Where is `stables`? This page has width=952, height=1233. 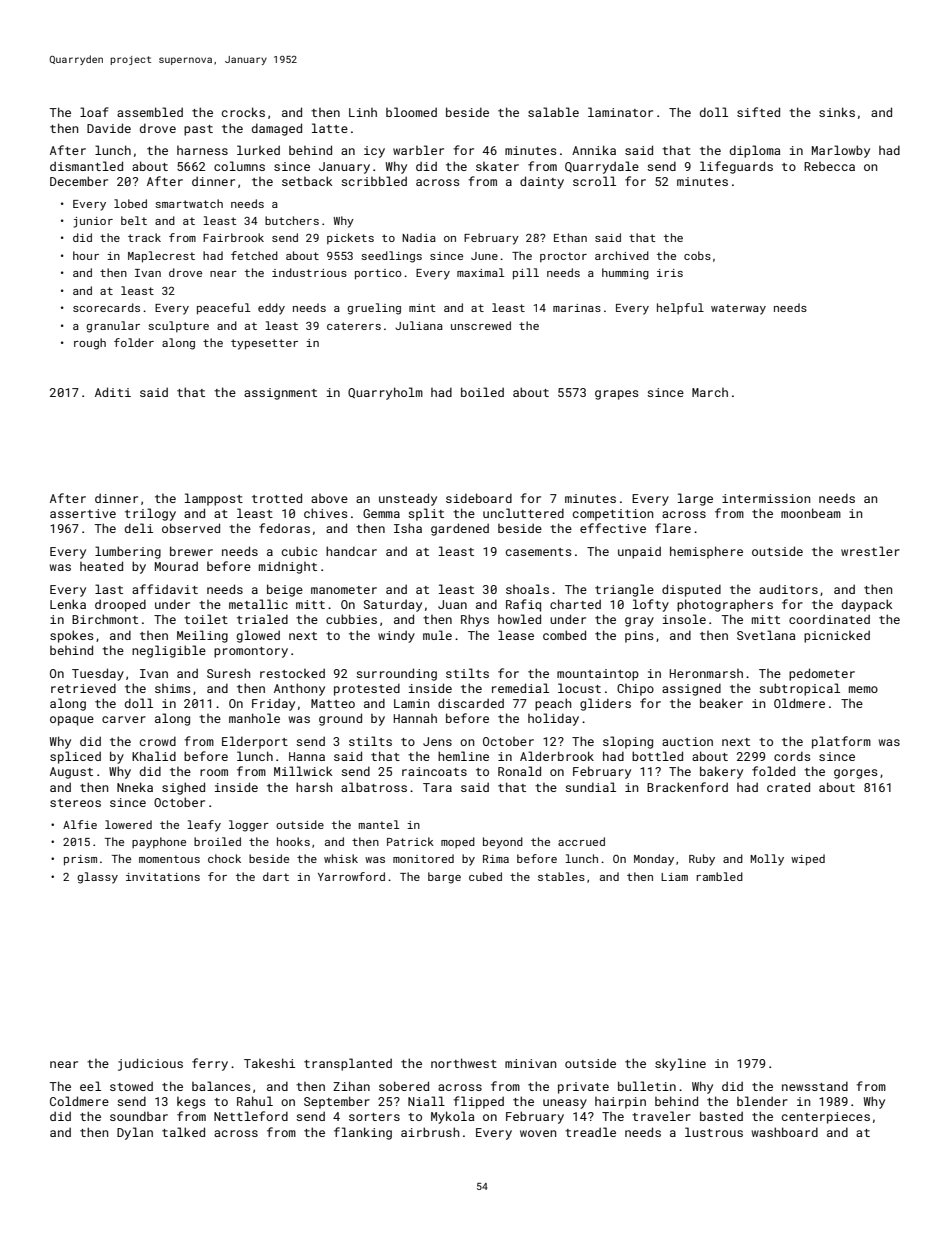
stables is located at coordinates (561, 876).
